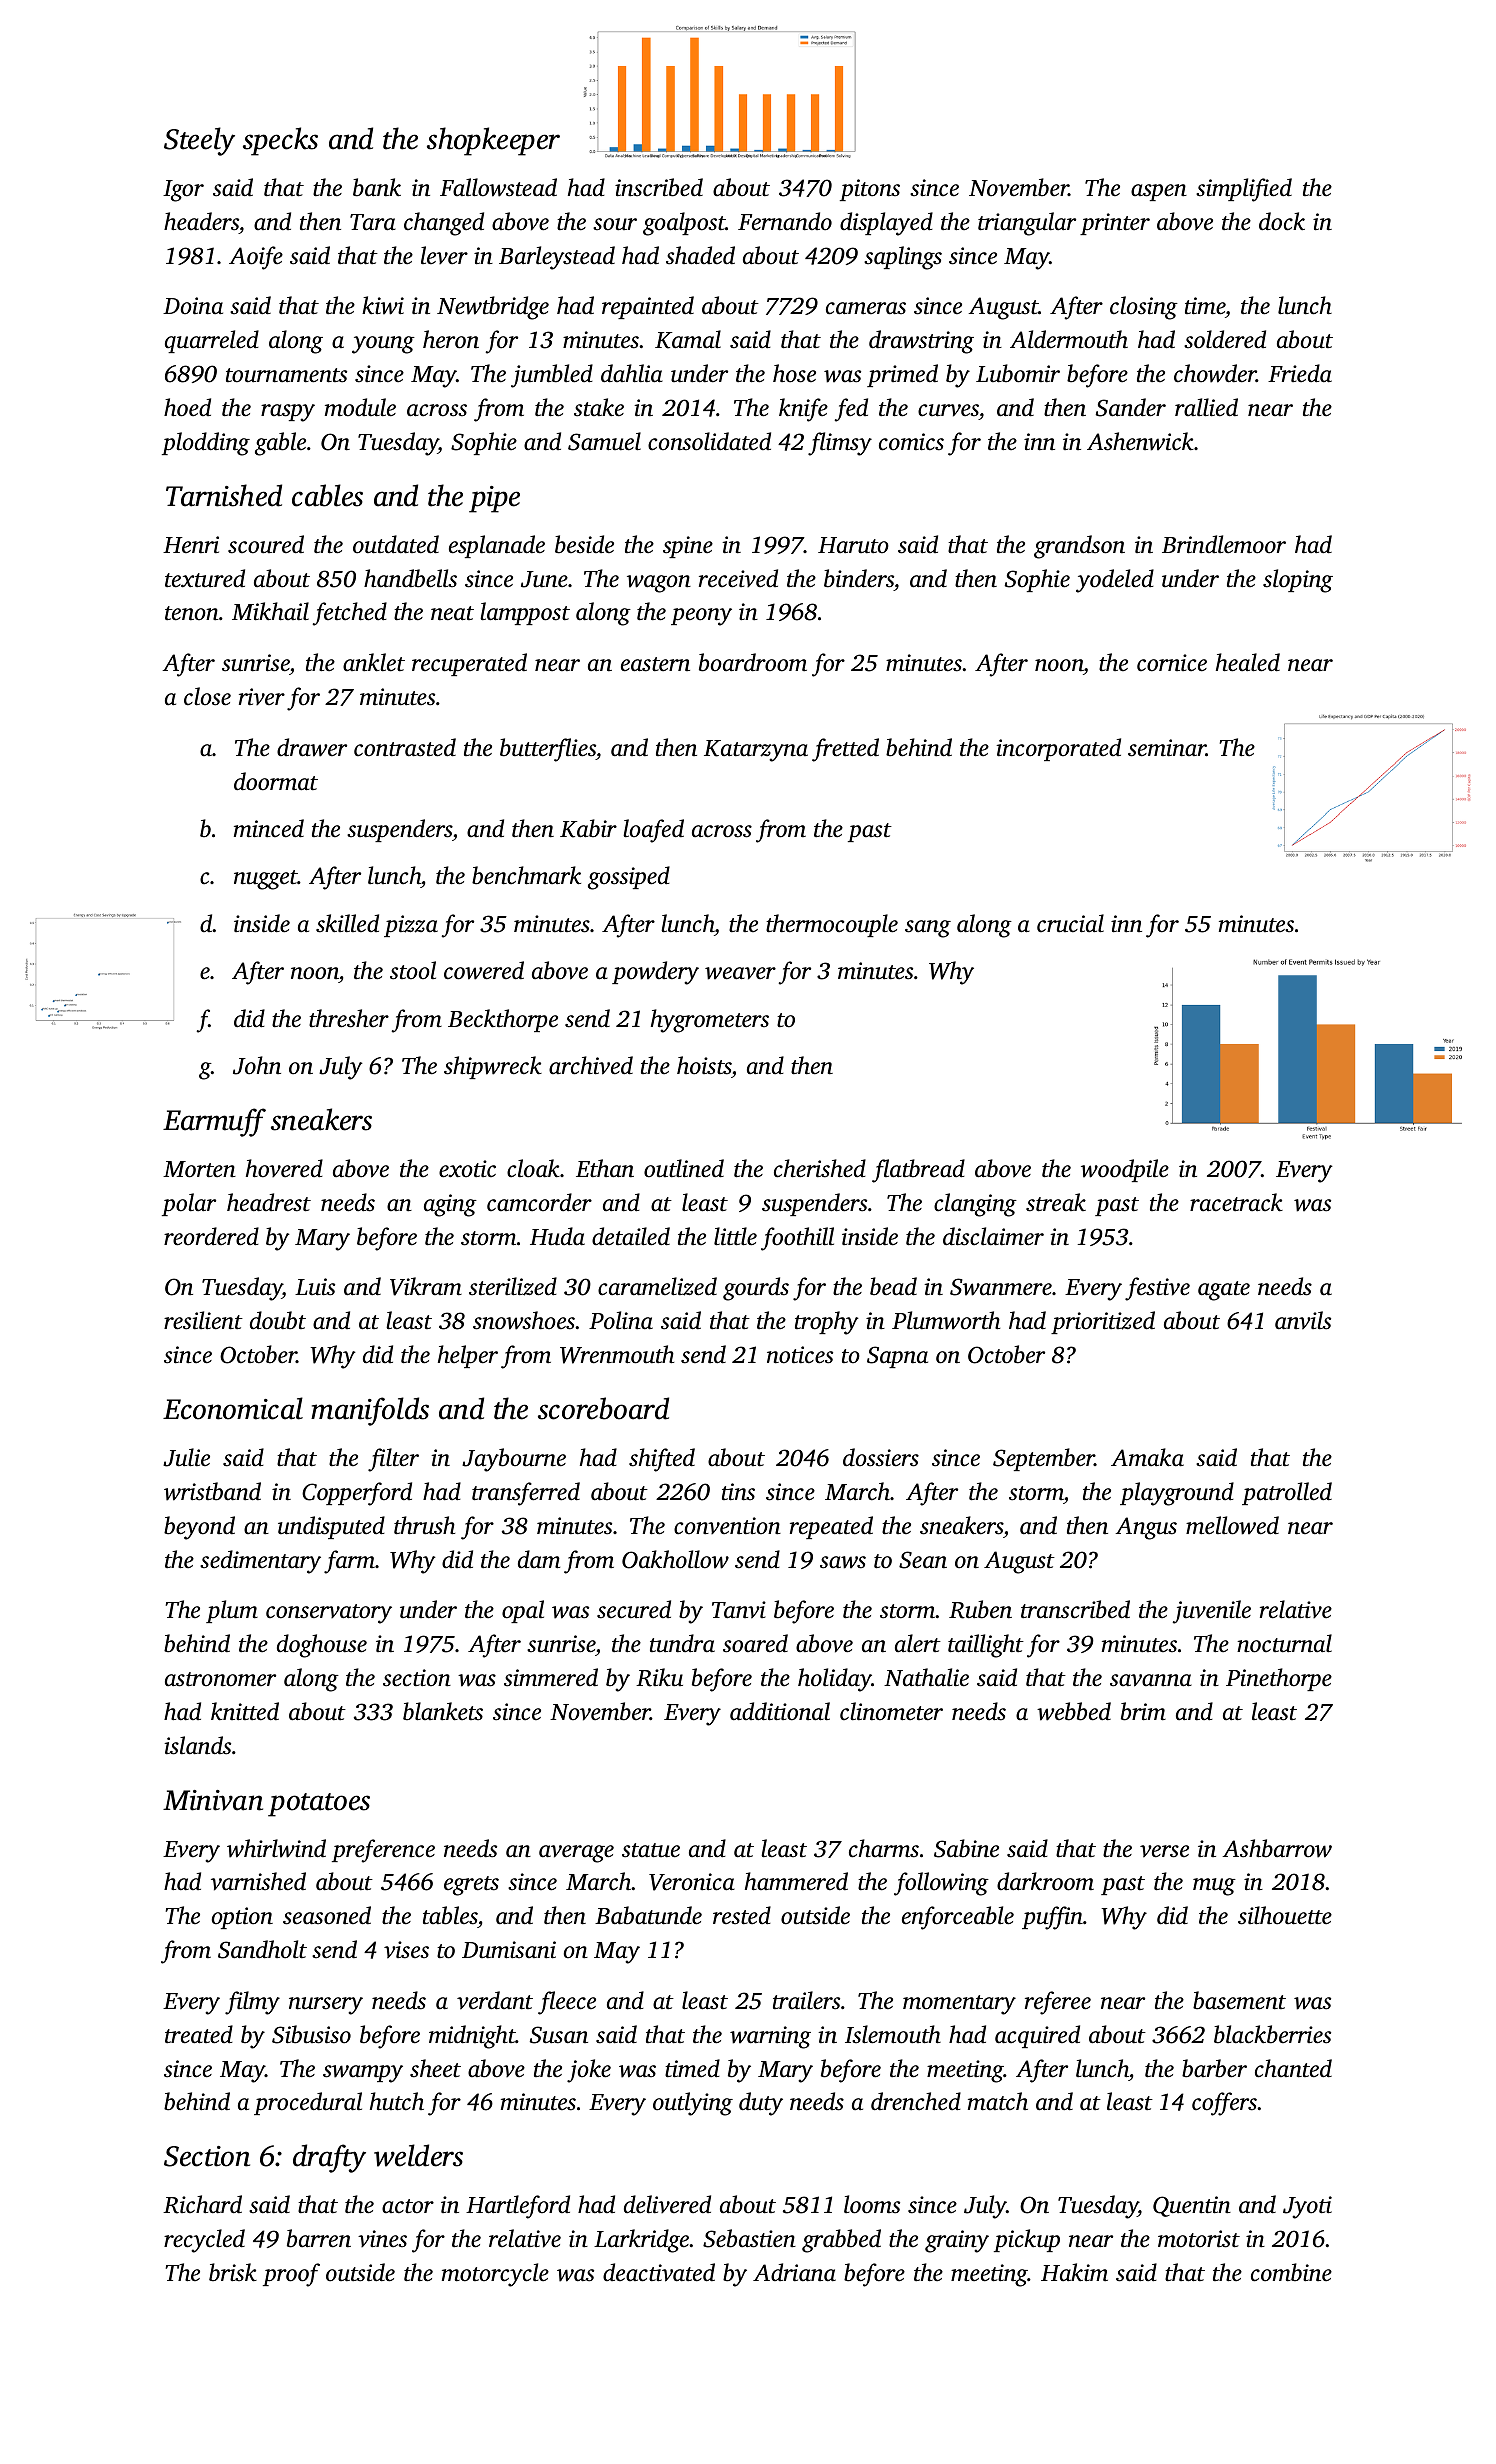 This screenshot has width=1496, height=2464. Describe the element at coordinates (331, 1527) in the screenshot. I see `undisputed` at that location.
